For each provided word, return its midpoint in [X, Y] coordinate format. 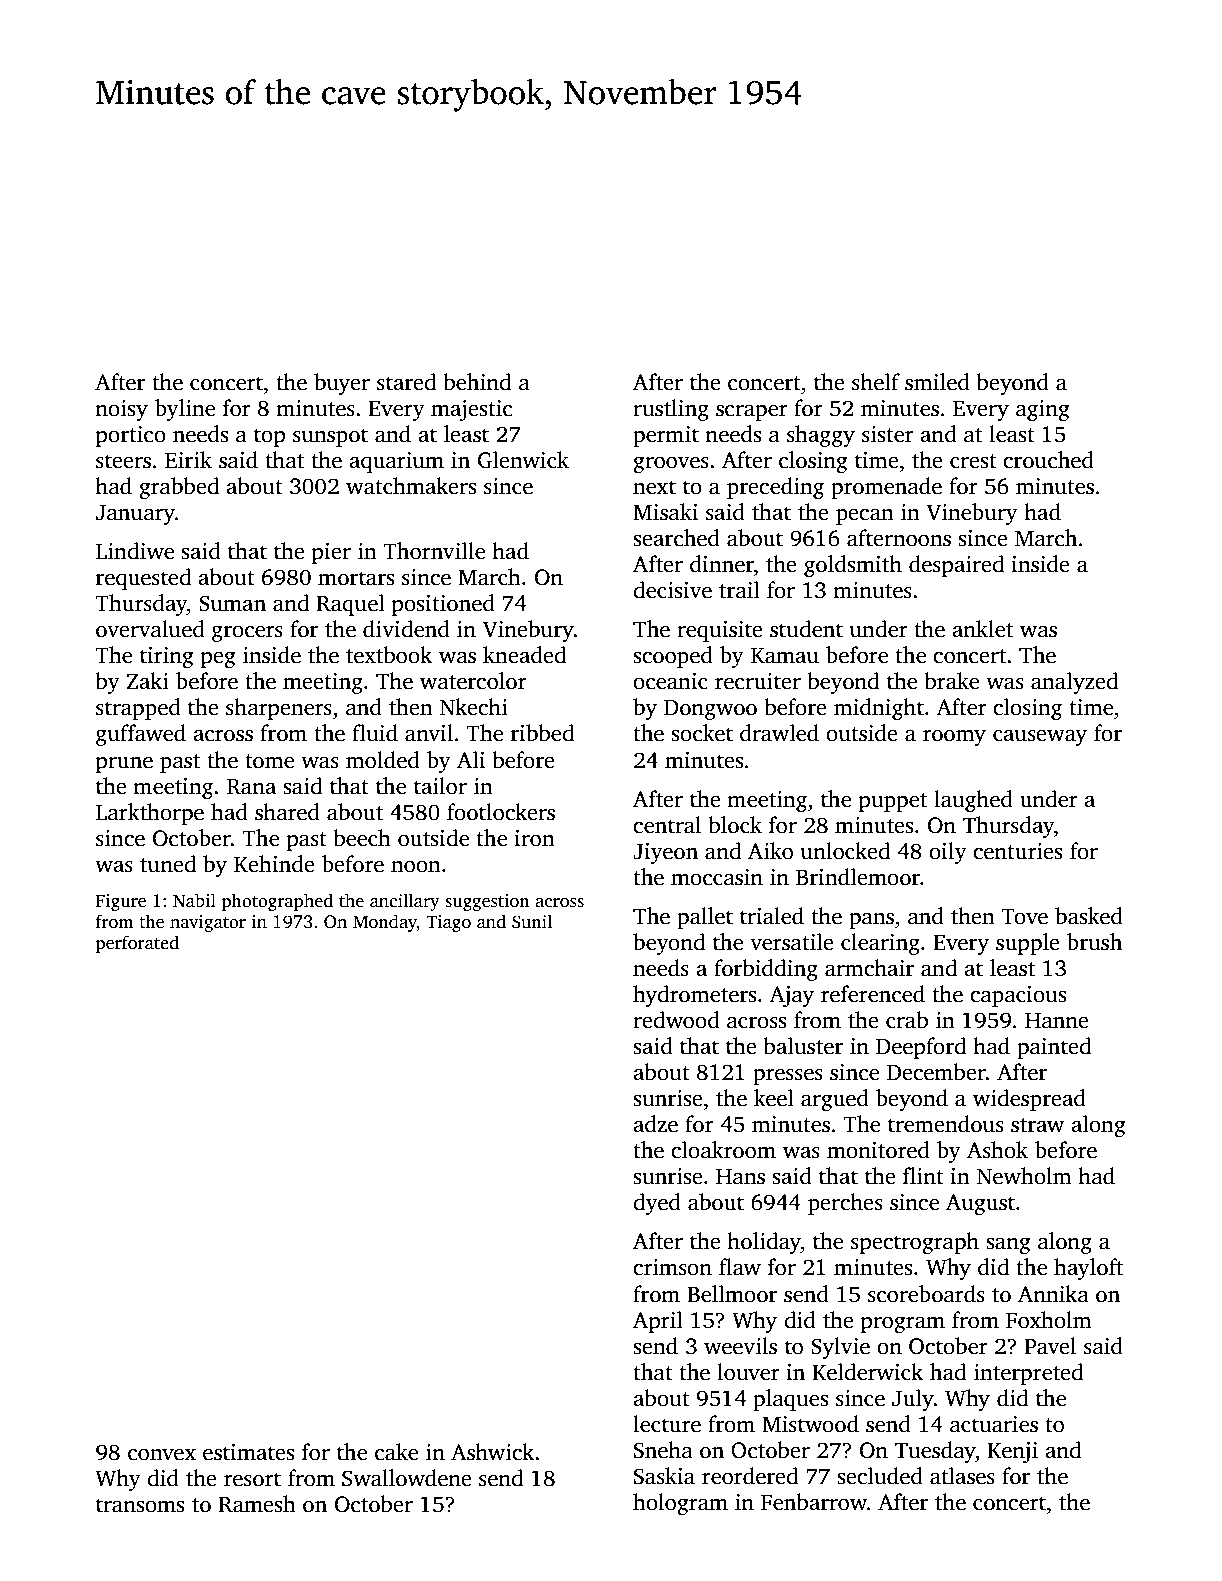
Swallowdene [407, 1478]
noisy [121, 410]
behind [477, 382]
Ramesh [257, 1504]
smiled [937, 382]
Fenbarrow [814, 1502]
